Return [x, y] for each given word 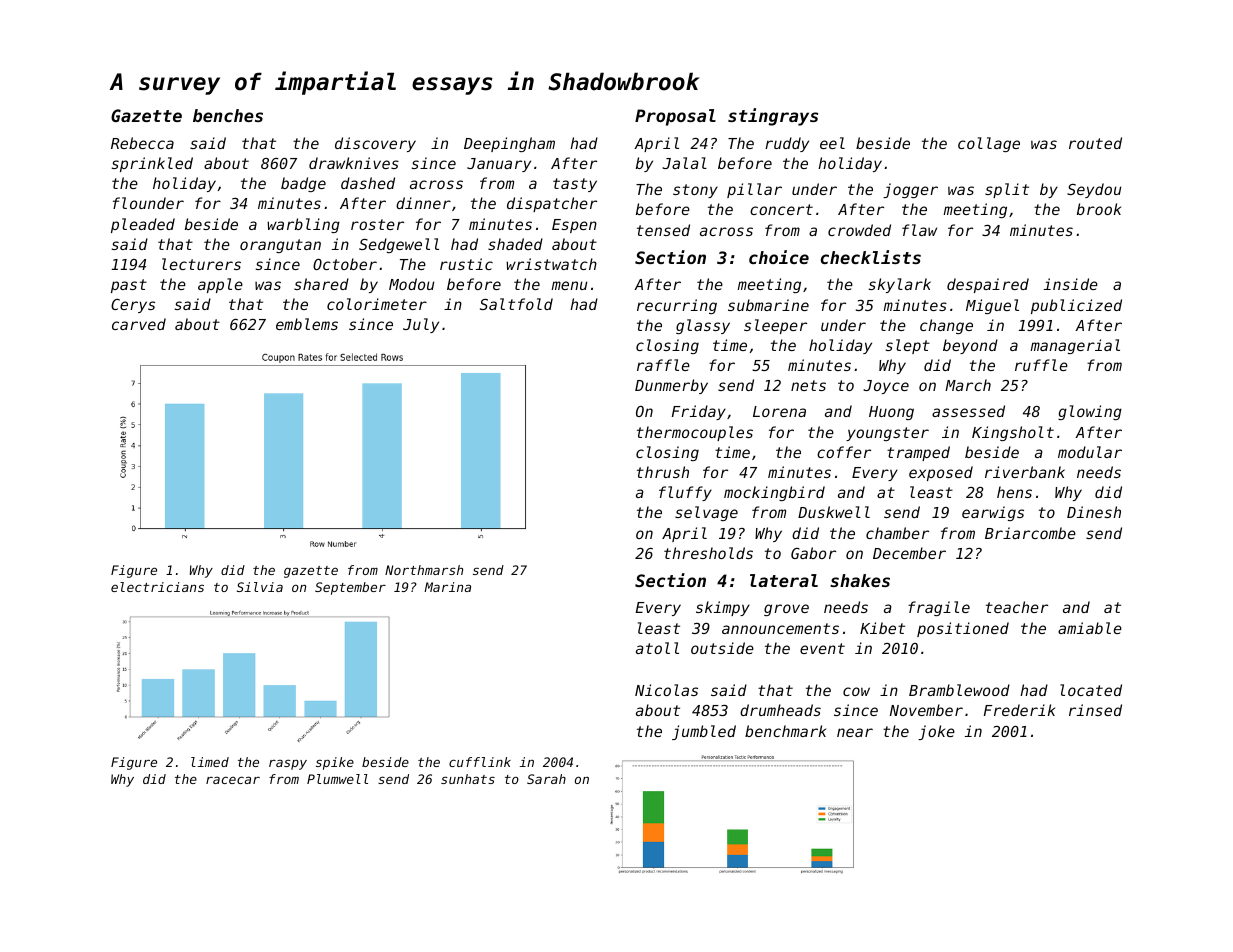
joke [936, 732]
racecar [233, 780]
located [1091, 690]
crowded [859, 230]
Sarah [546, 779]
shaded [515, 244]
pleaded [143, 225]
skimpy [723, 608]
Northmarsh [424, 570]
